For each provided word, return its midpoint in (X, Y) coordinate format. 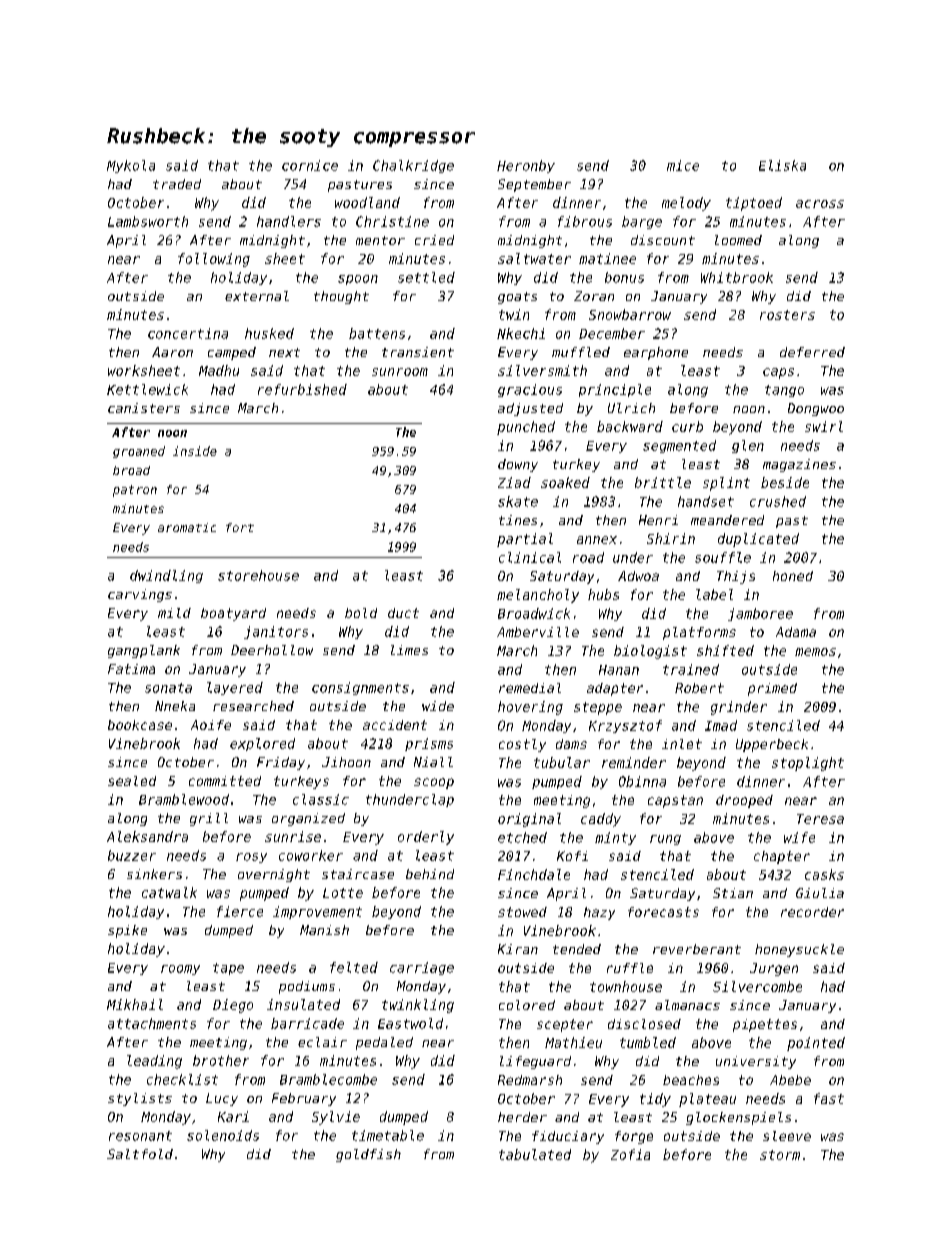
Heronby (526, 166)
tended (577, 949)
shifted (725, 650)
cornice (310, 165)
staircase (358, 874)
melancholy (538, 596)
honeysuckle (799, 950)
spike (127, 931)
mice (683, 165)
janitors (276, 632)
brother (221, 1060)
